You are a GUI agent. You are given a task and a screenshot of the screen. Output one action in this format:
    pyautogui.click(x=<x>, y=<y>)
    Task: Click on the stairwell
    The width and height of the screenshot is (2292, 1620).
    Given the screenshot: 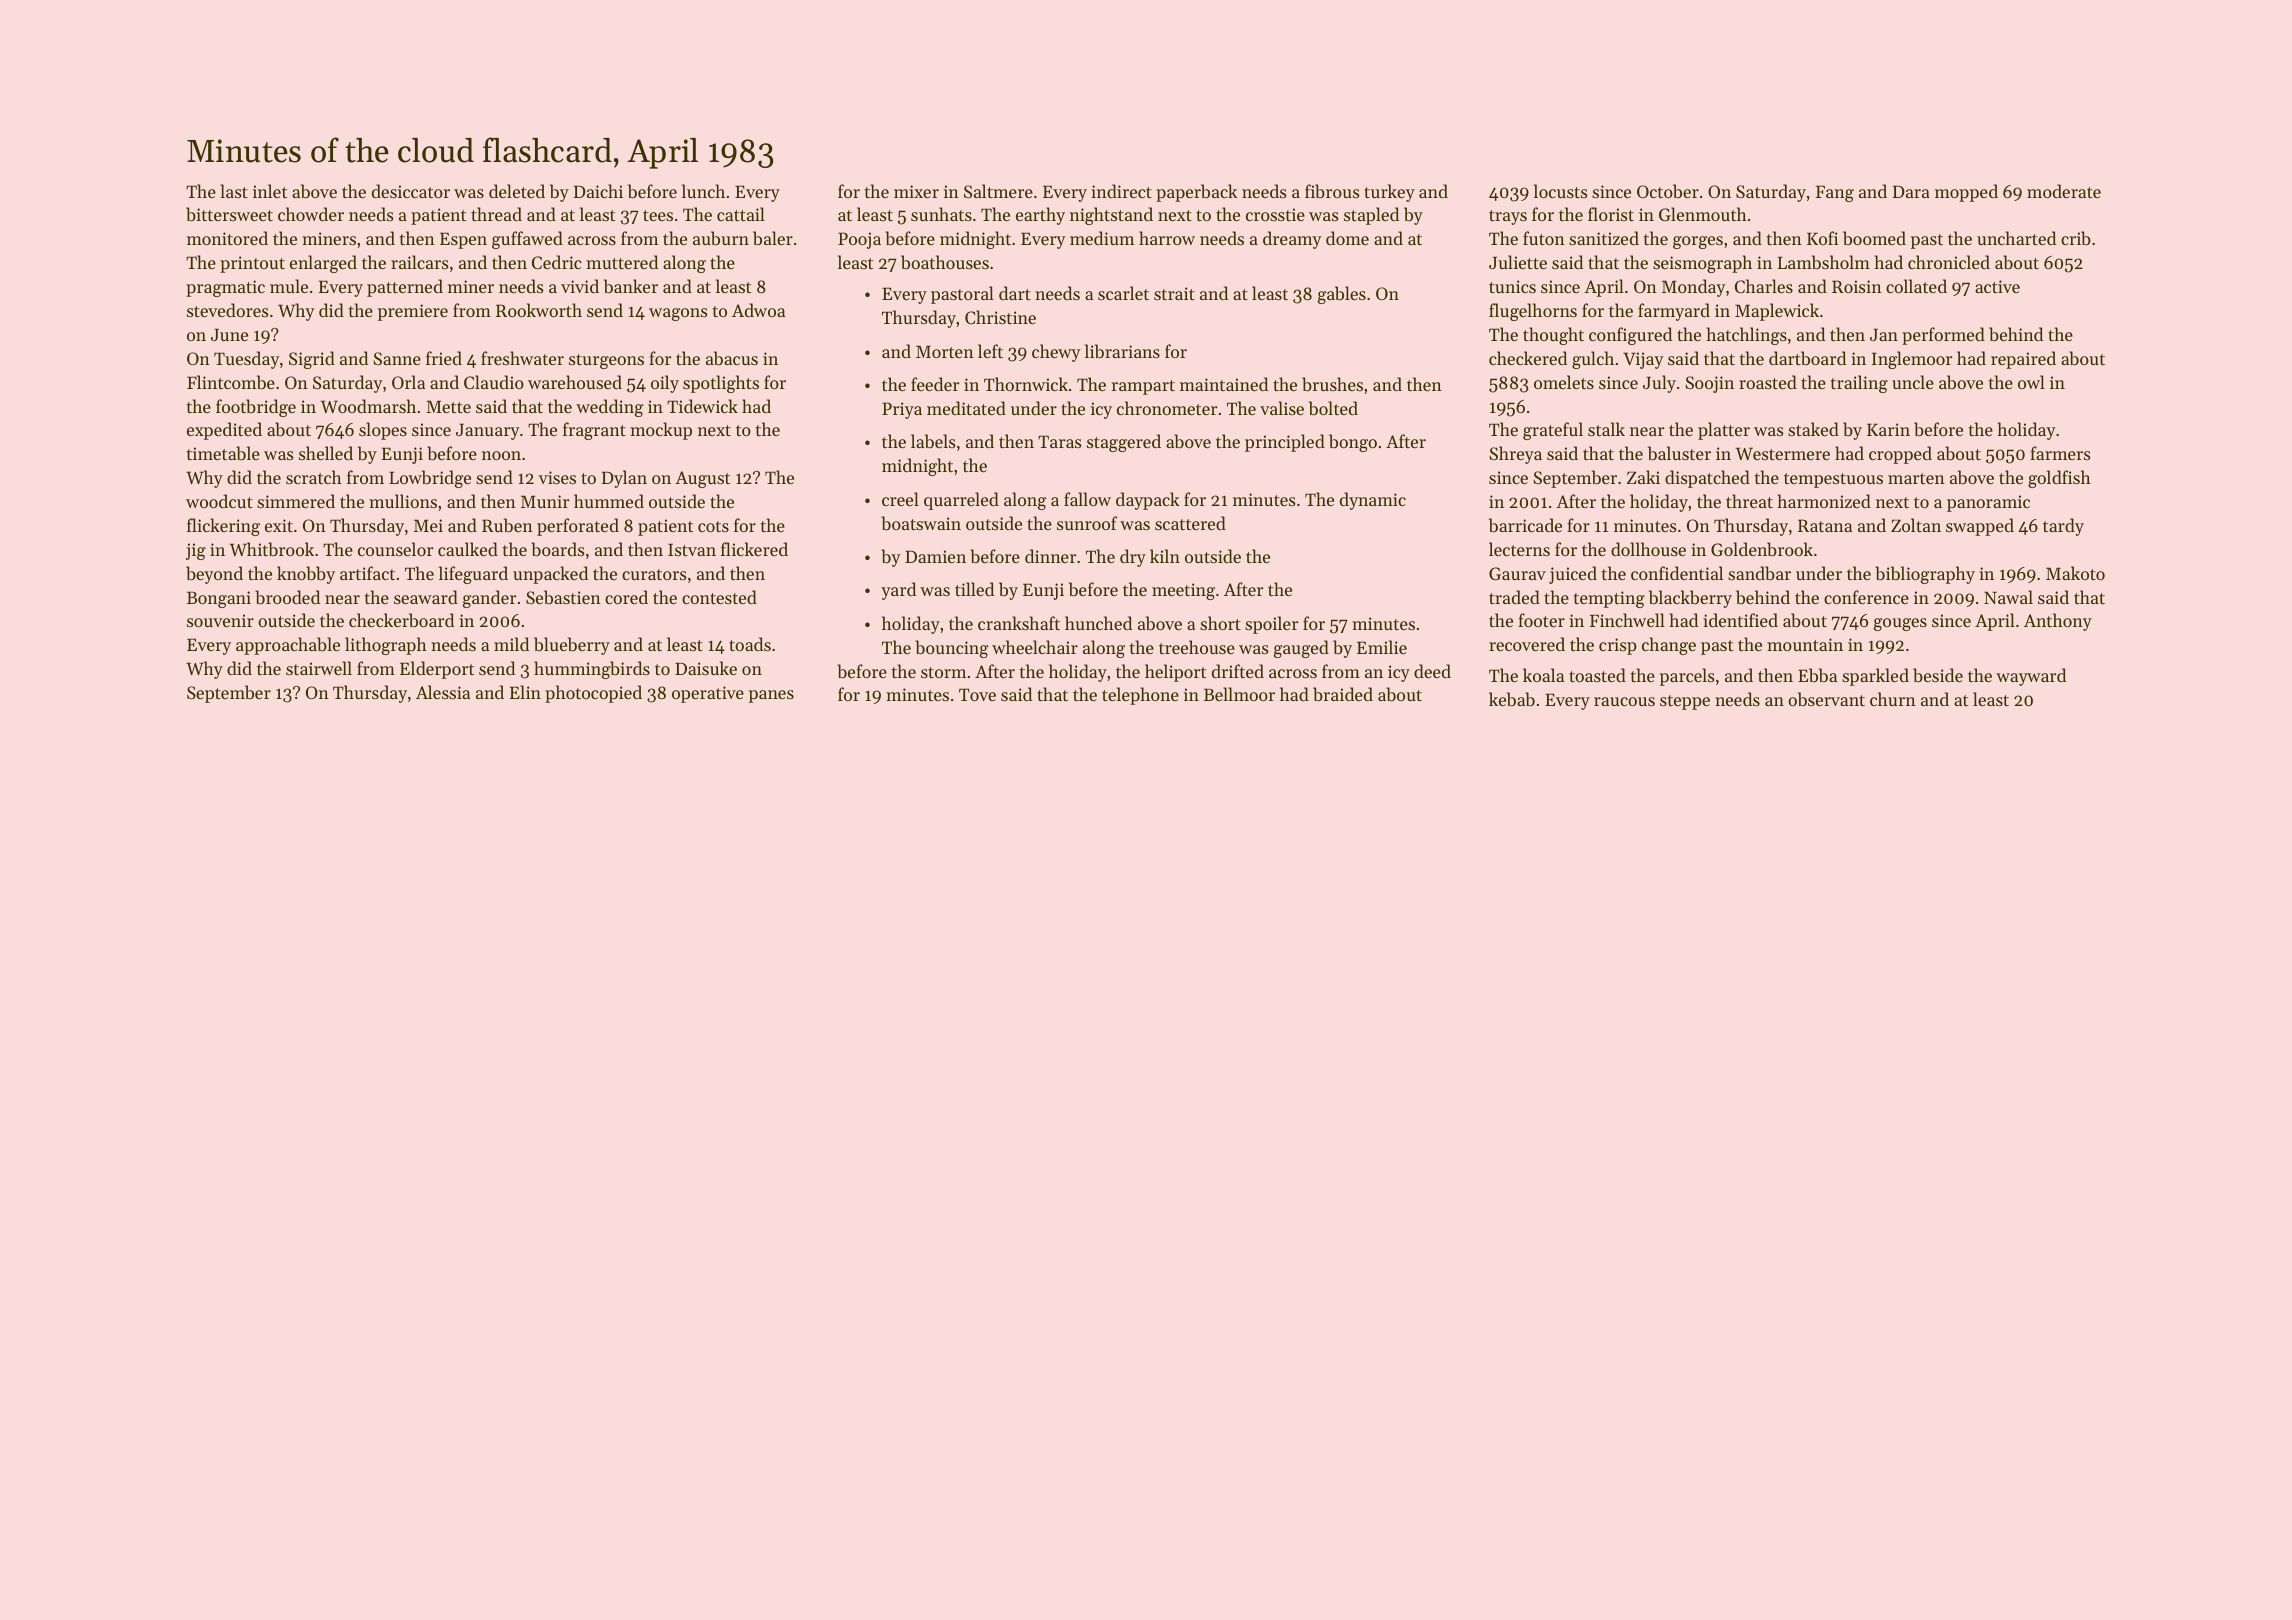 What is the action you would take?
    pyautogui.click(x=319, y=668)
